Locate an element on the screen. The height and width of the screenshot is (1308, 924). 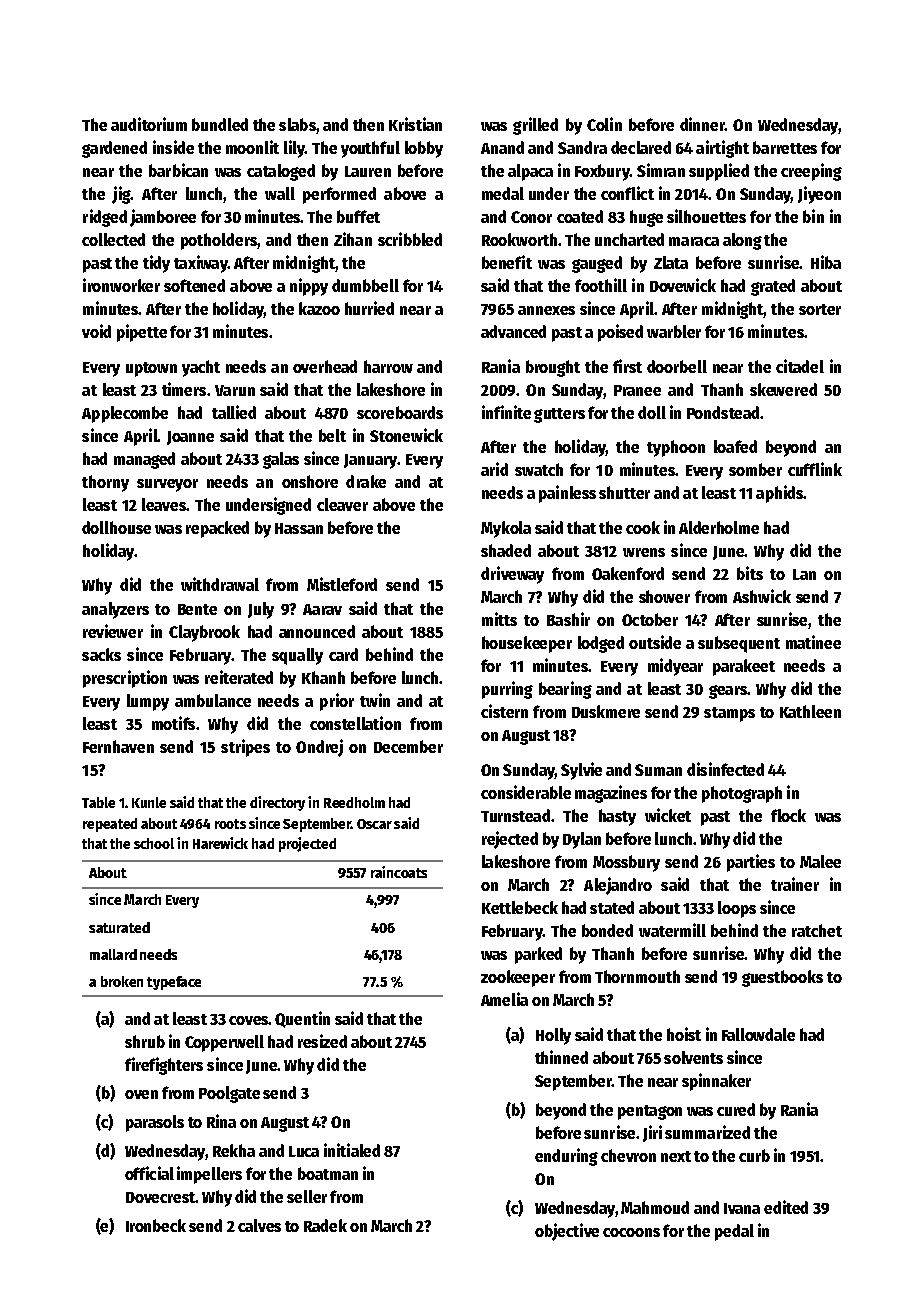
Ironbeck is located at coordinates (156, 1225).
